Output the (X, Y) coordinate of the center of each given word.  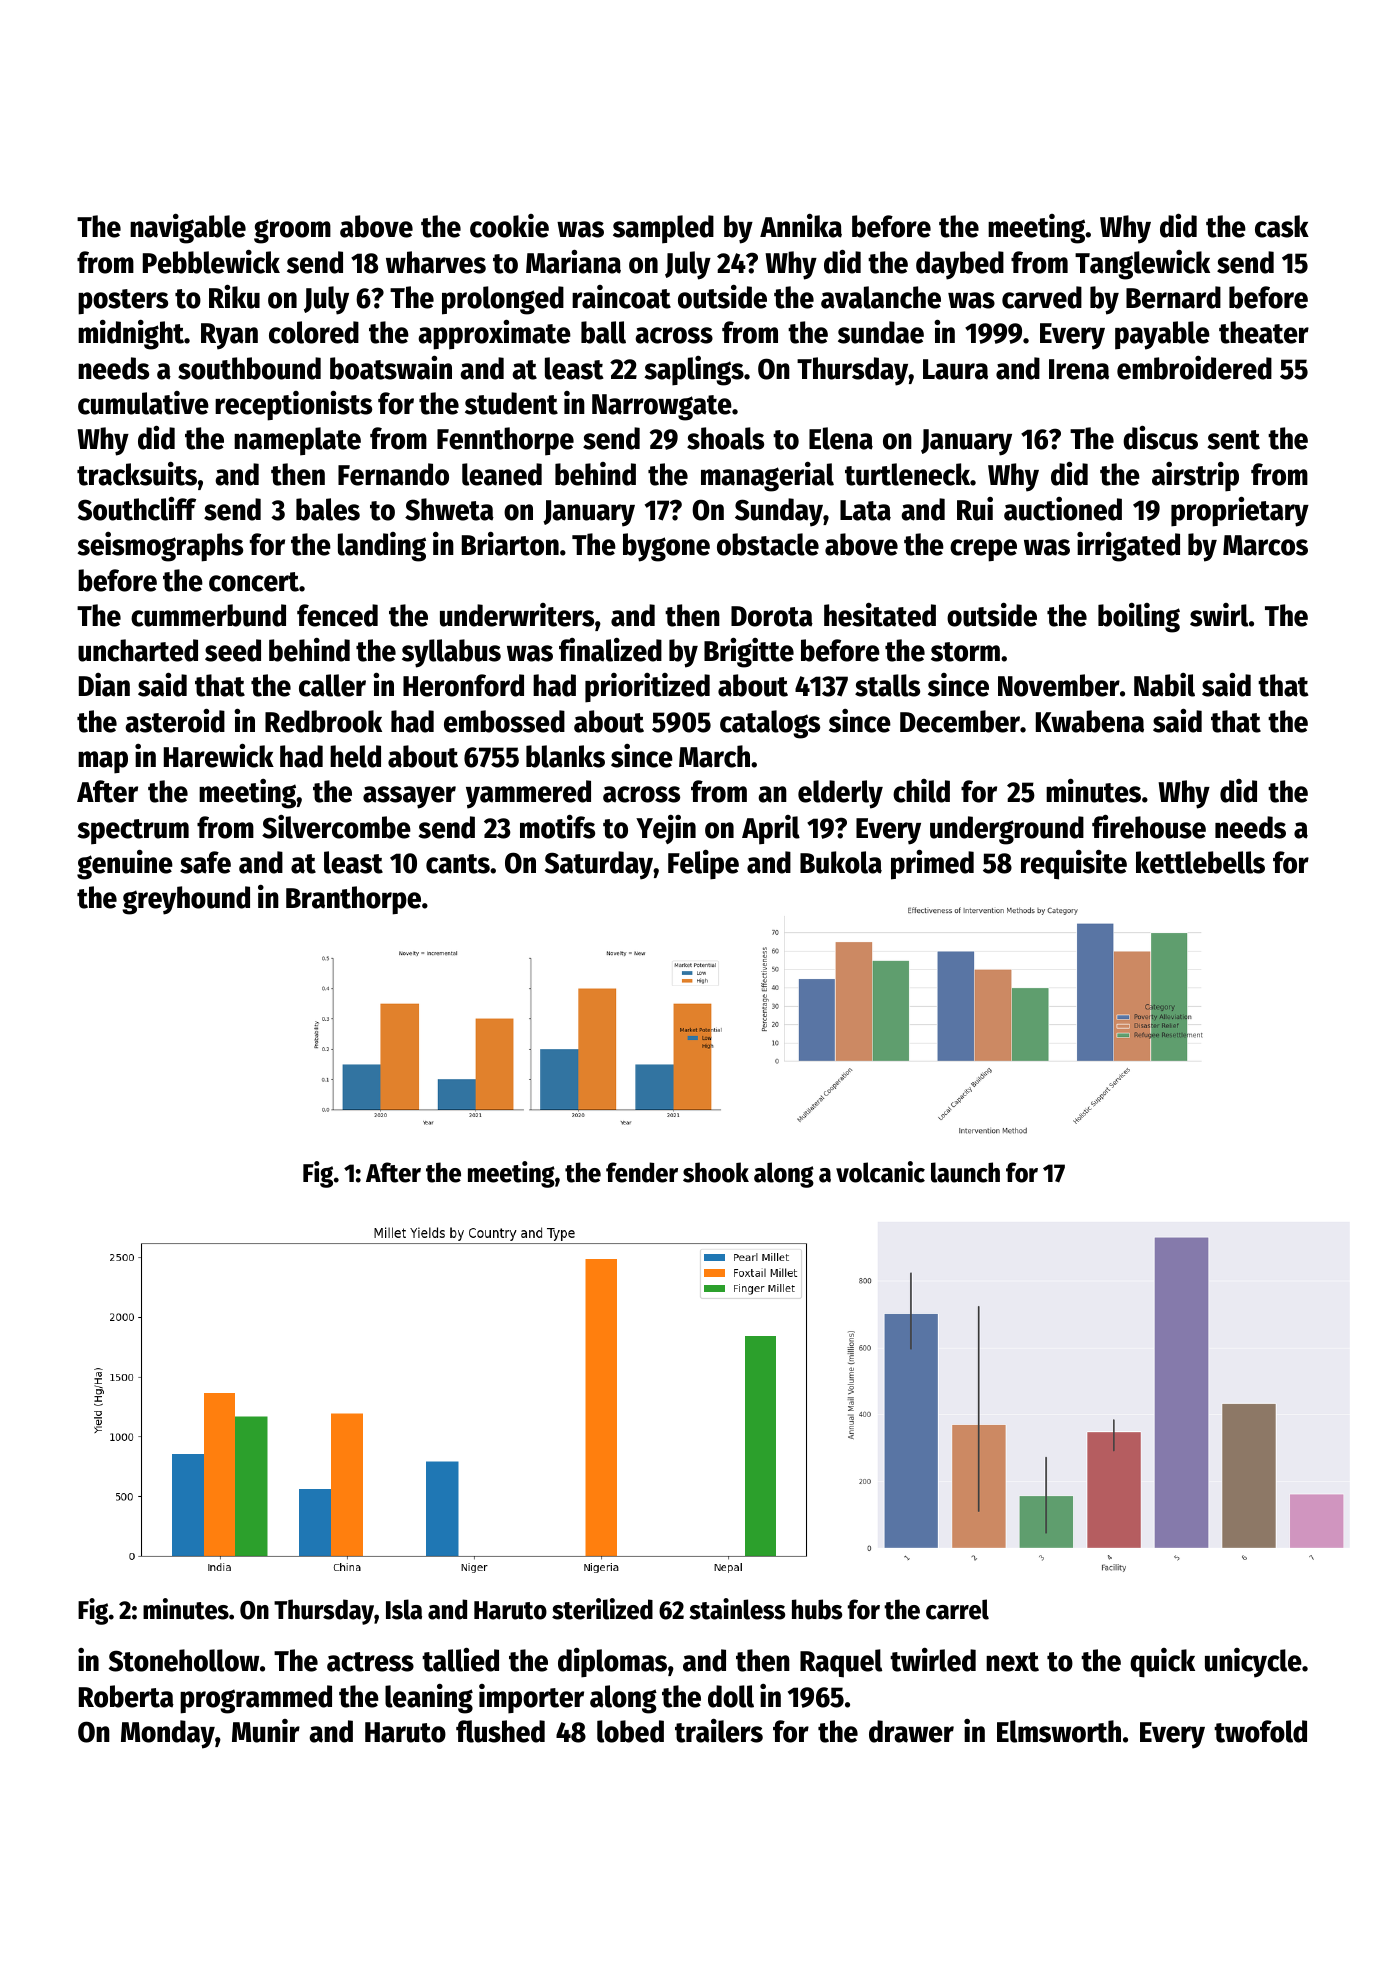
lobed (630, 1731)
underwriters (517, 615)
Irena (1079, 369)
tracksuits (137, 474)
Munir (266, 1731)
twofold (1260, 1731)
